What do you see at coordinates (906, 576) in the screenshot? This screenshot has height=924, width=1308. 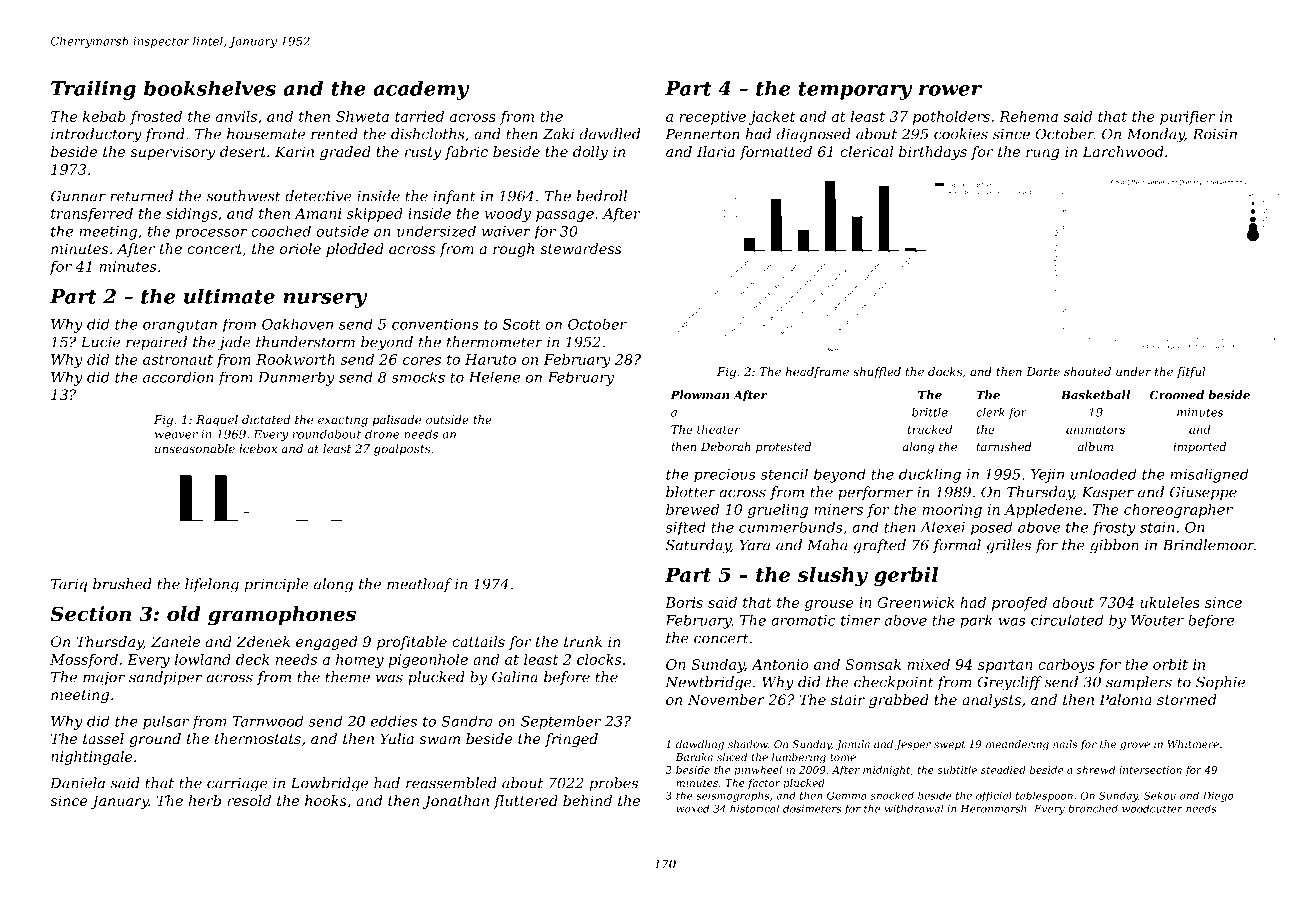 I see `gerbil` at bounding box center [906, 576].
